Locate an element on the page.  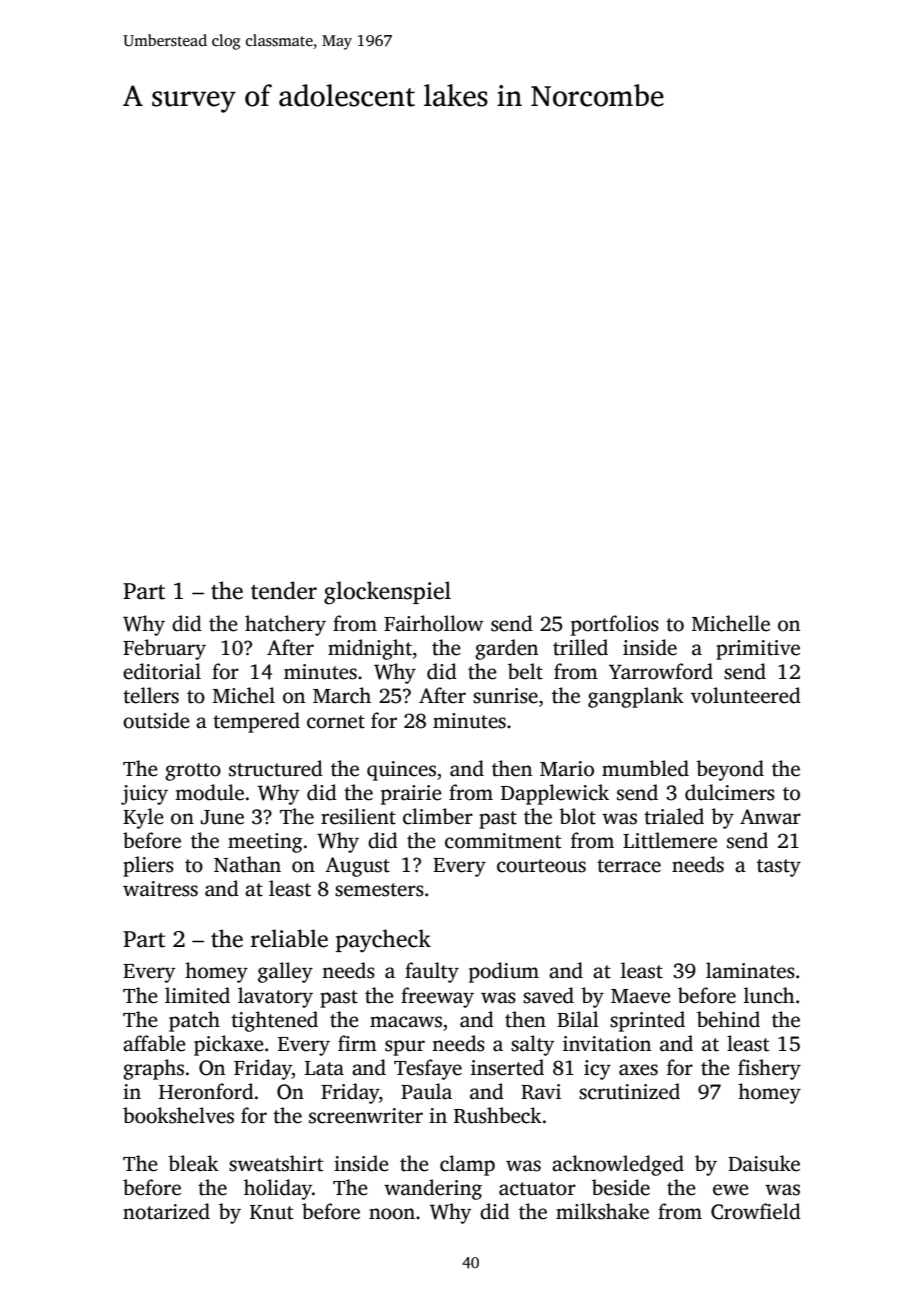
courteous is located at coordinates (541, 866).
